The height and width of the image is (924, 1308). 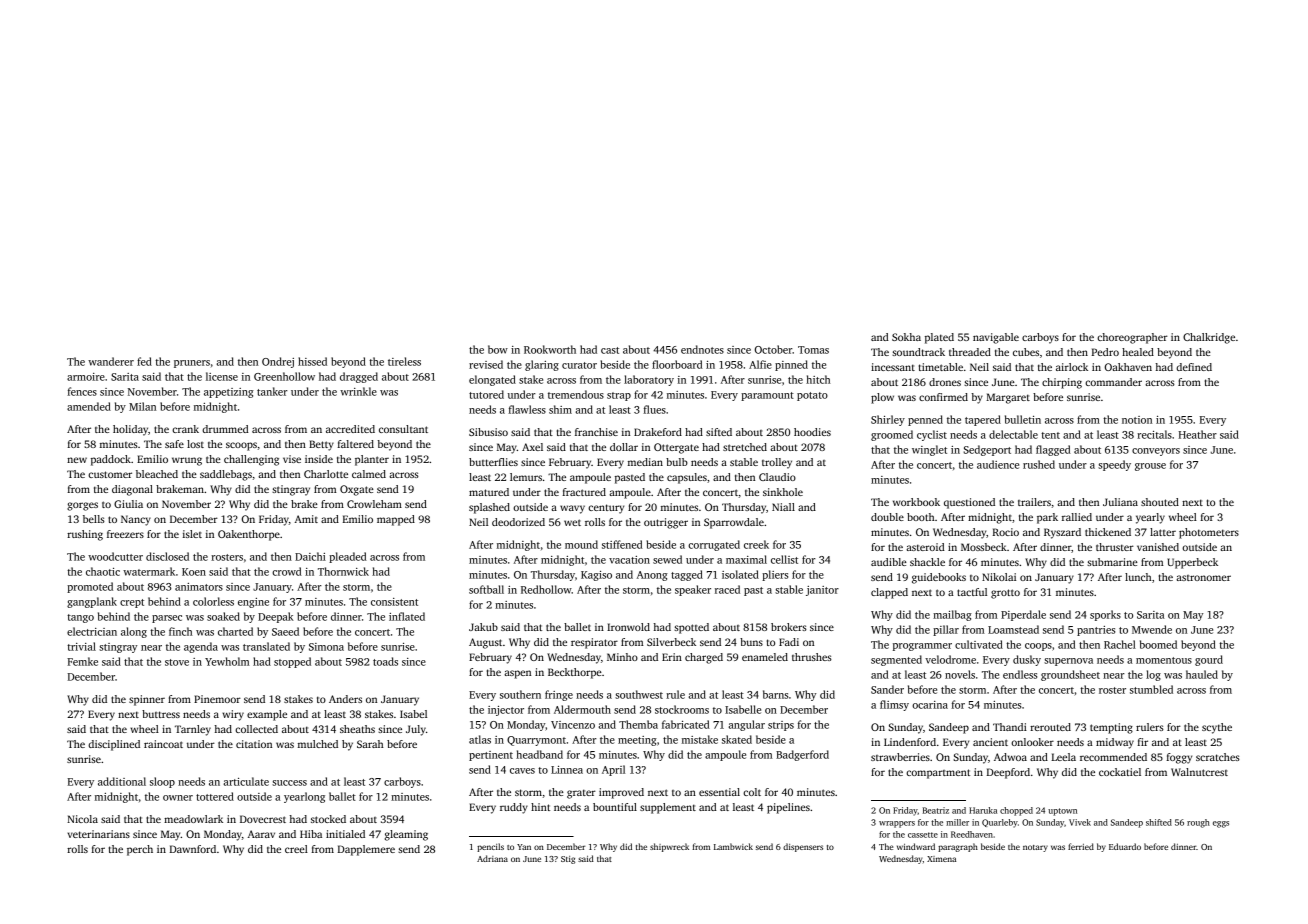 What do you see at coordinates (719, 432) in the image?
I see `sifted` at bounding box center [719, 432].
